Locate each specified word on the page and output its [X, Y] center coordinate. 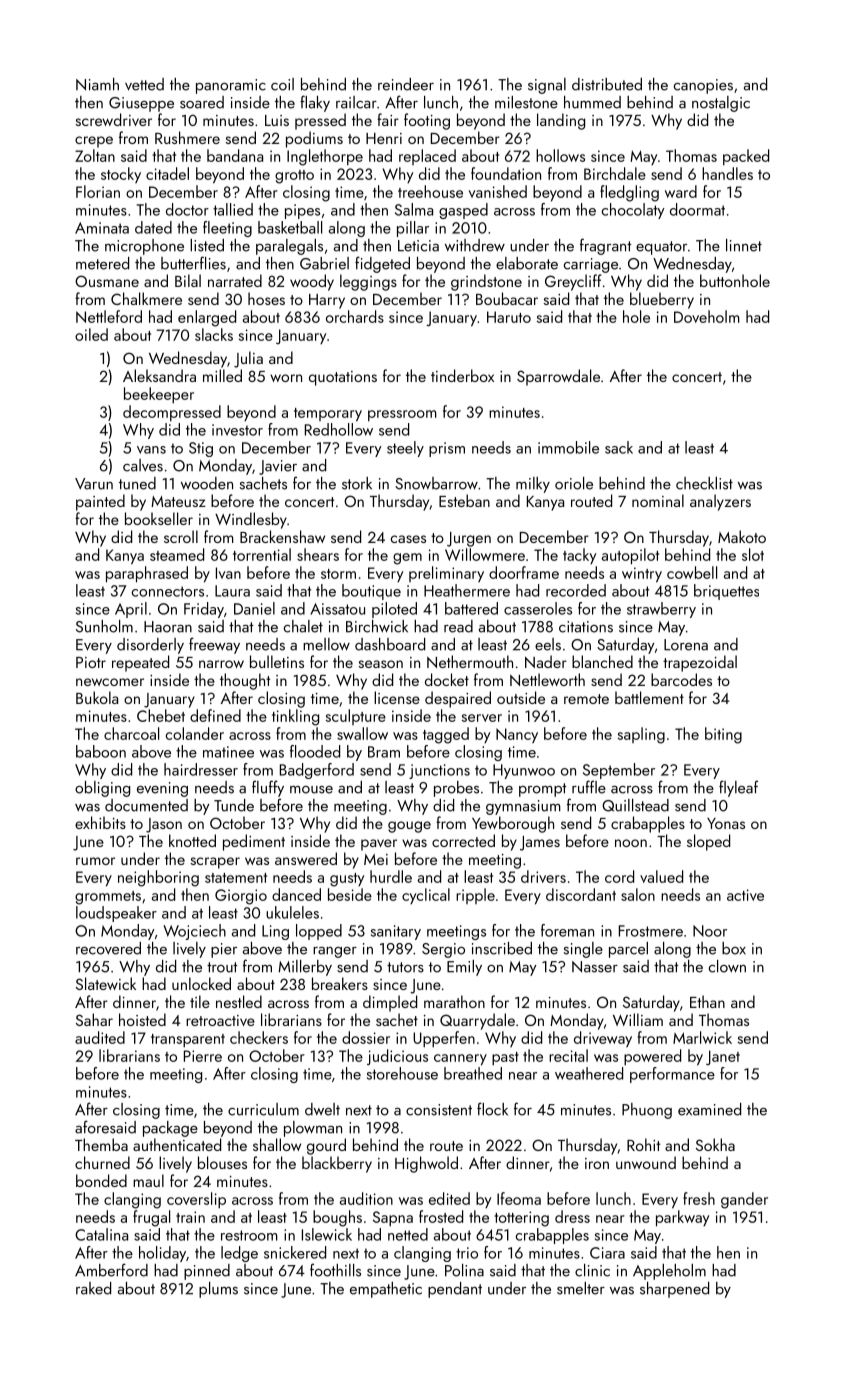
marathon [454, 1001]
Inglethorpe [325, 157]
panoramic [231, 86]
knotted [192, 840]
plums [218, 1290]
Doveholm [707, 316]
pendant [455, 1290]
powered [652, 1057]
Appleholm [669, 1272]
